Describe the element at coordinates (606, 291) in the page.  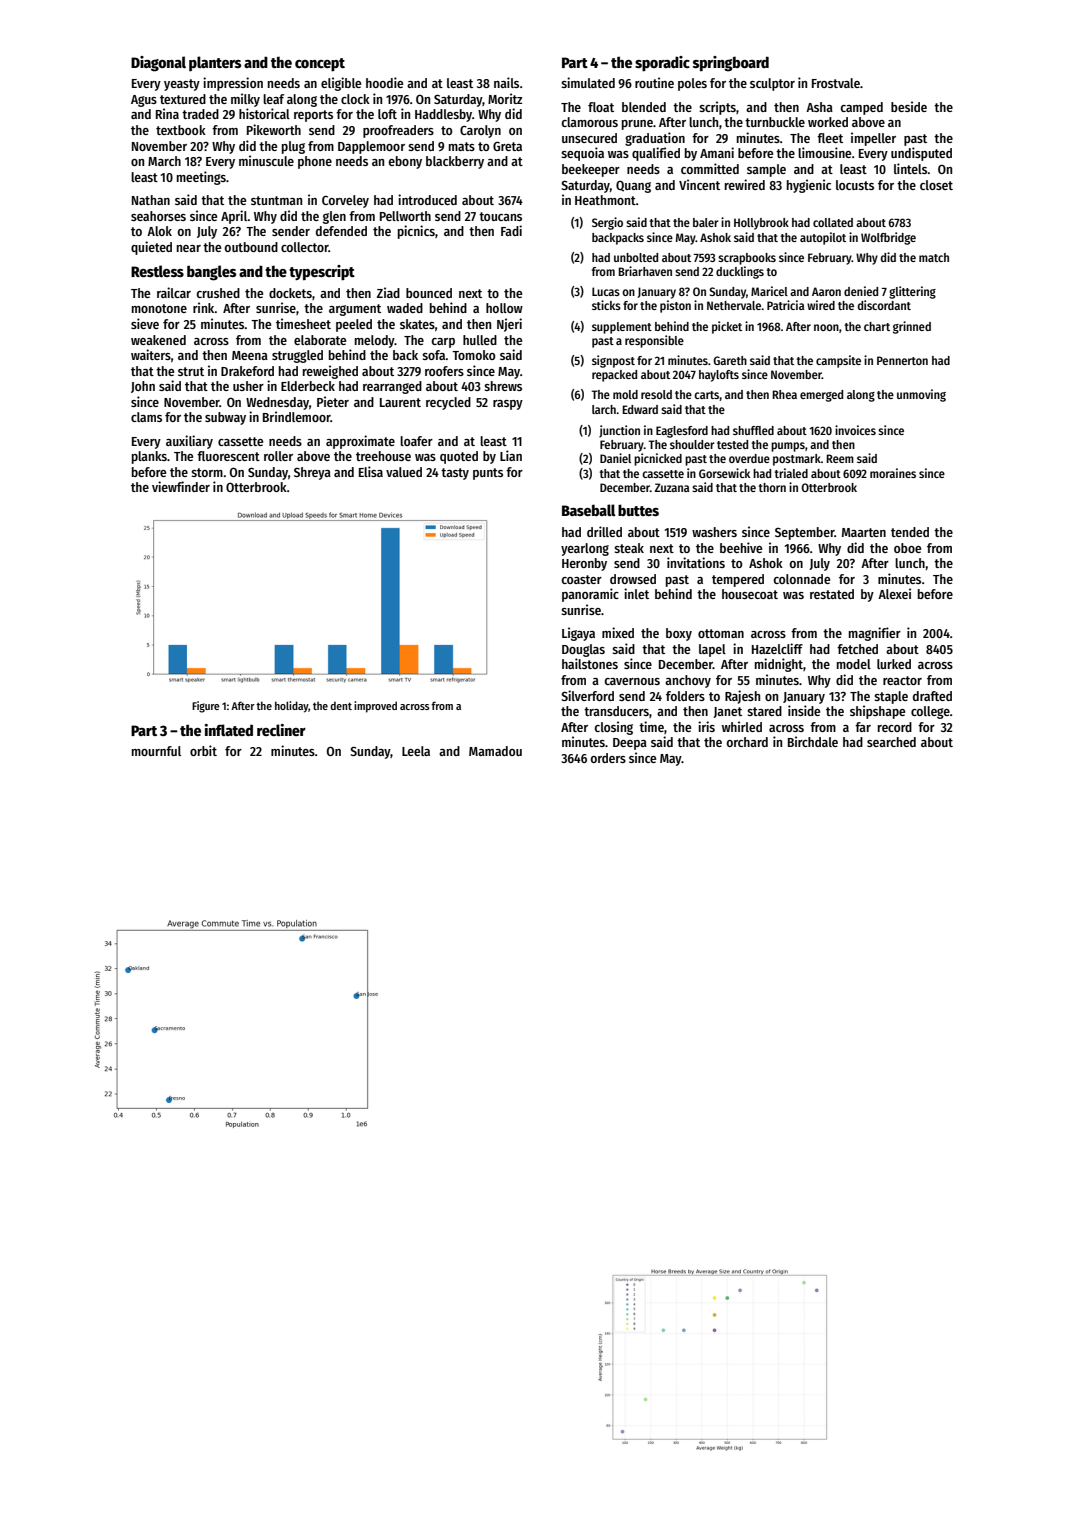
I see `Lucas` at that location.
